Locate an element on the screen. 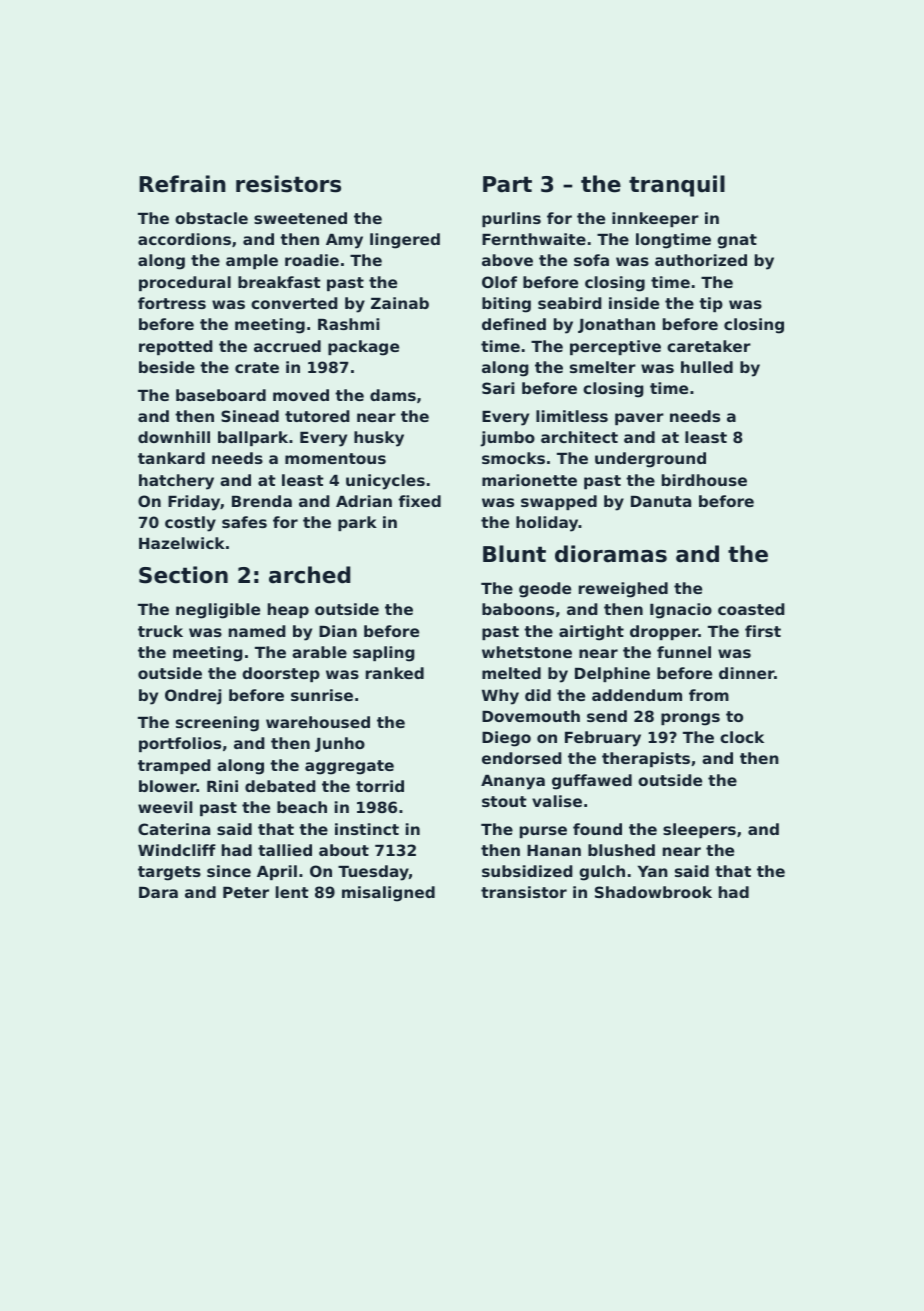  sunrise is located at coordinates (322, 695).
